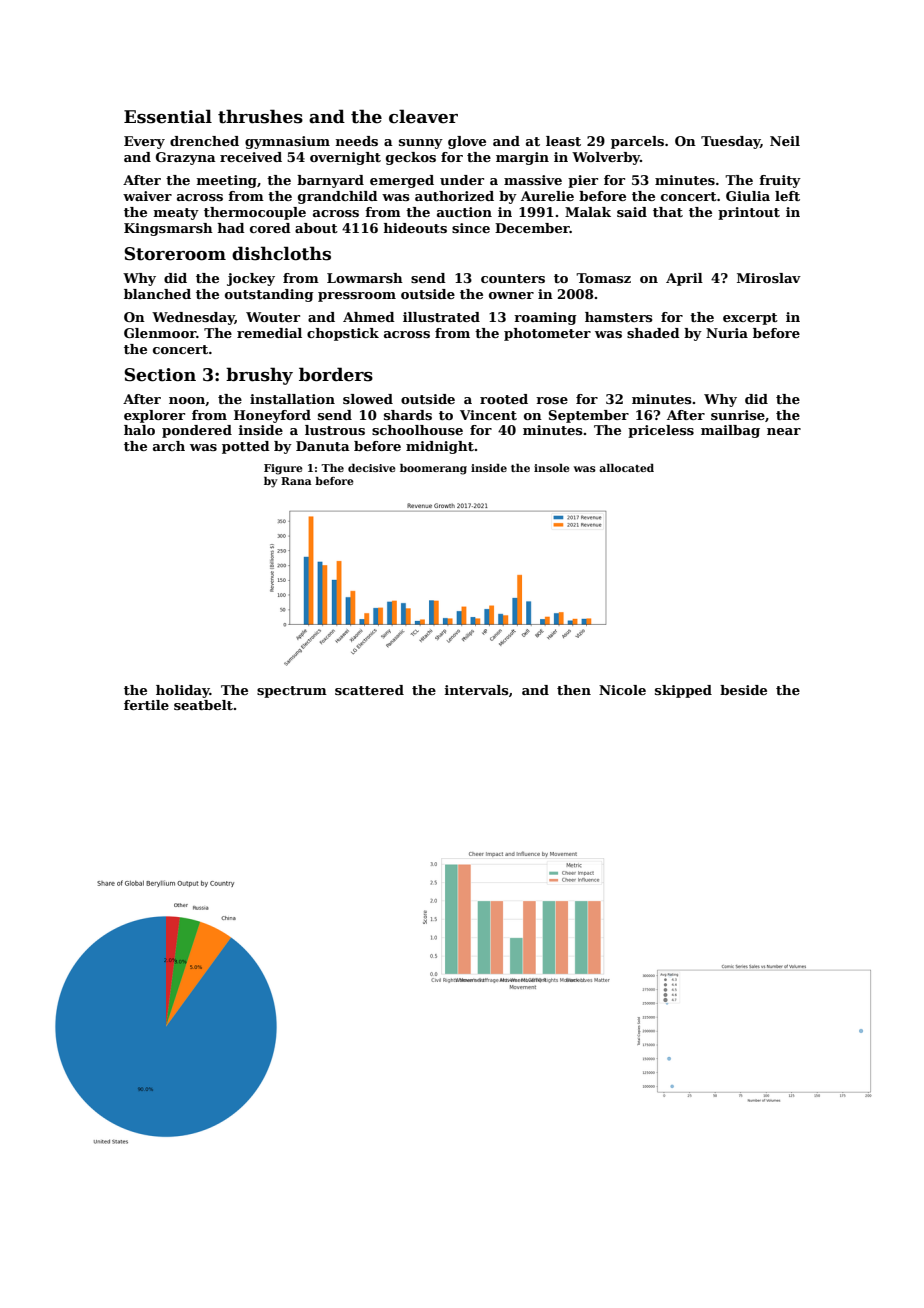 The height and width of the image is (1308, 924). What do you see at coordinates (144, 142) in the image?
I see `Every` at bounding box center [144, 142].
